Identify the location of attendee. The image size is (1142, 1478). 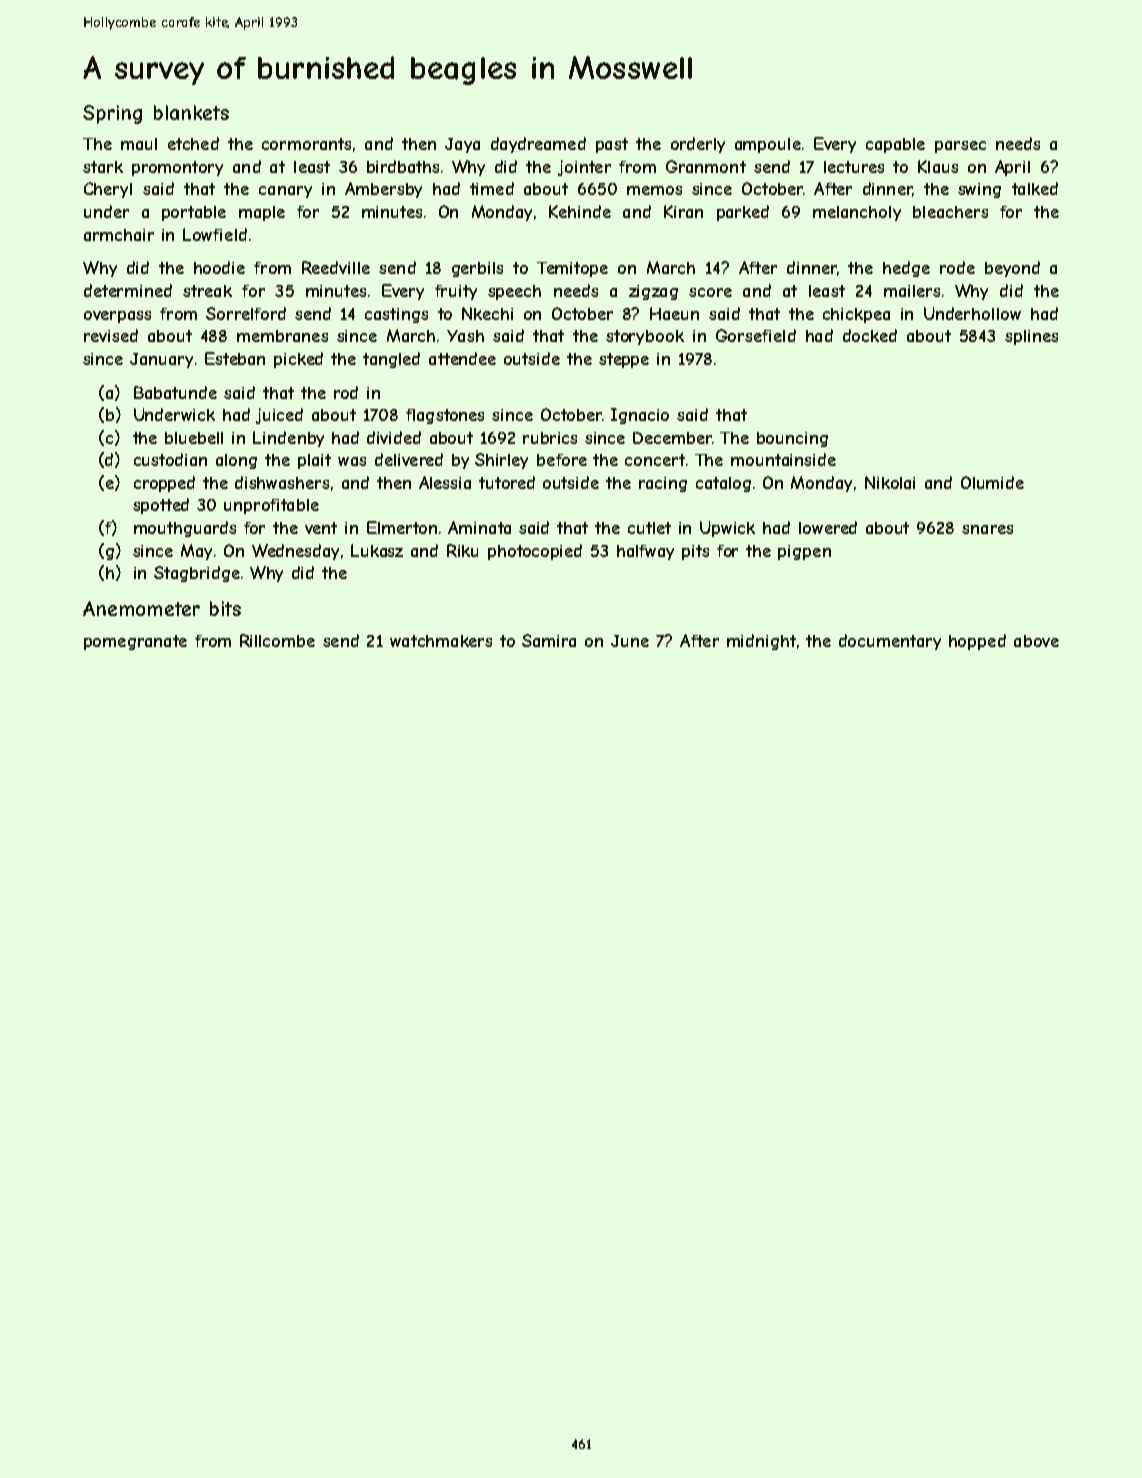
(462, 358).
